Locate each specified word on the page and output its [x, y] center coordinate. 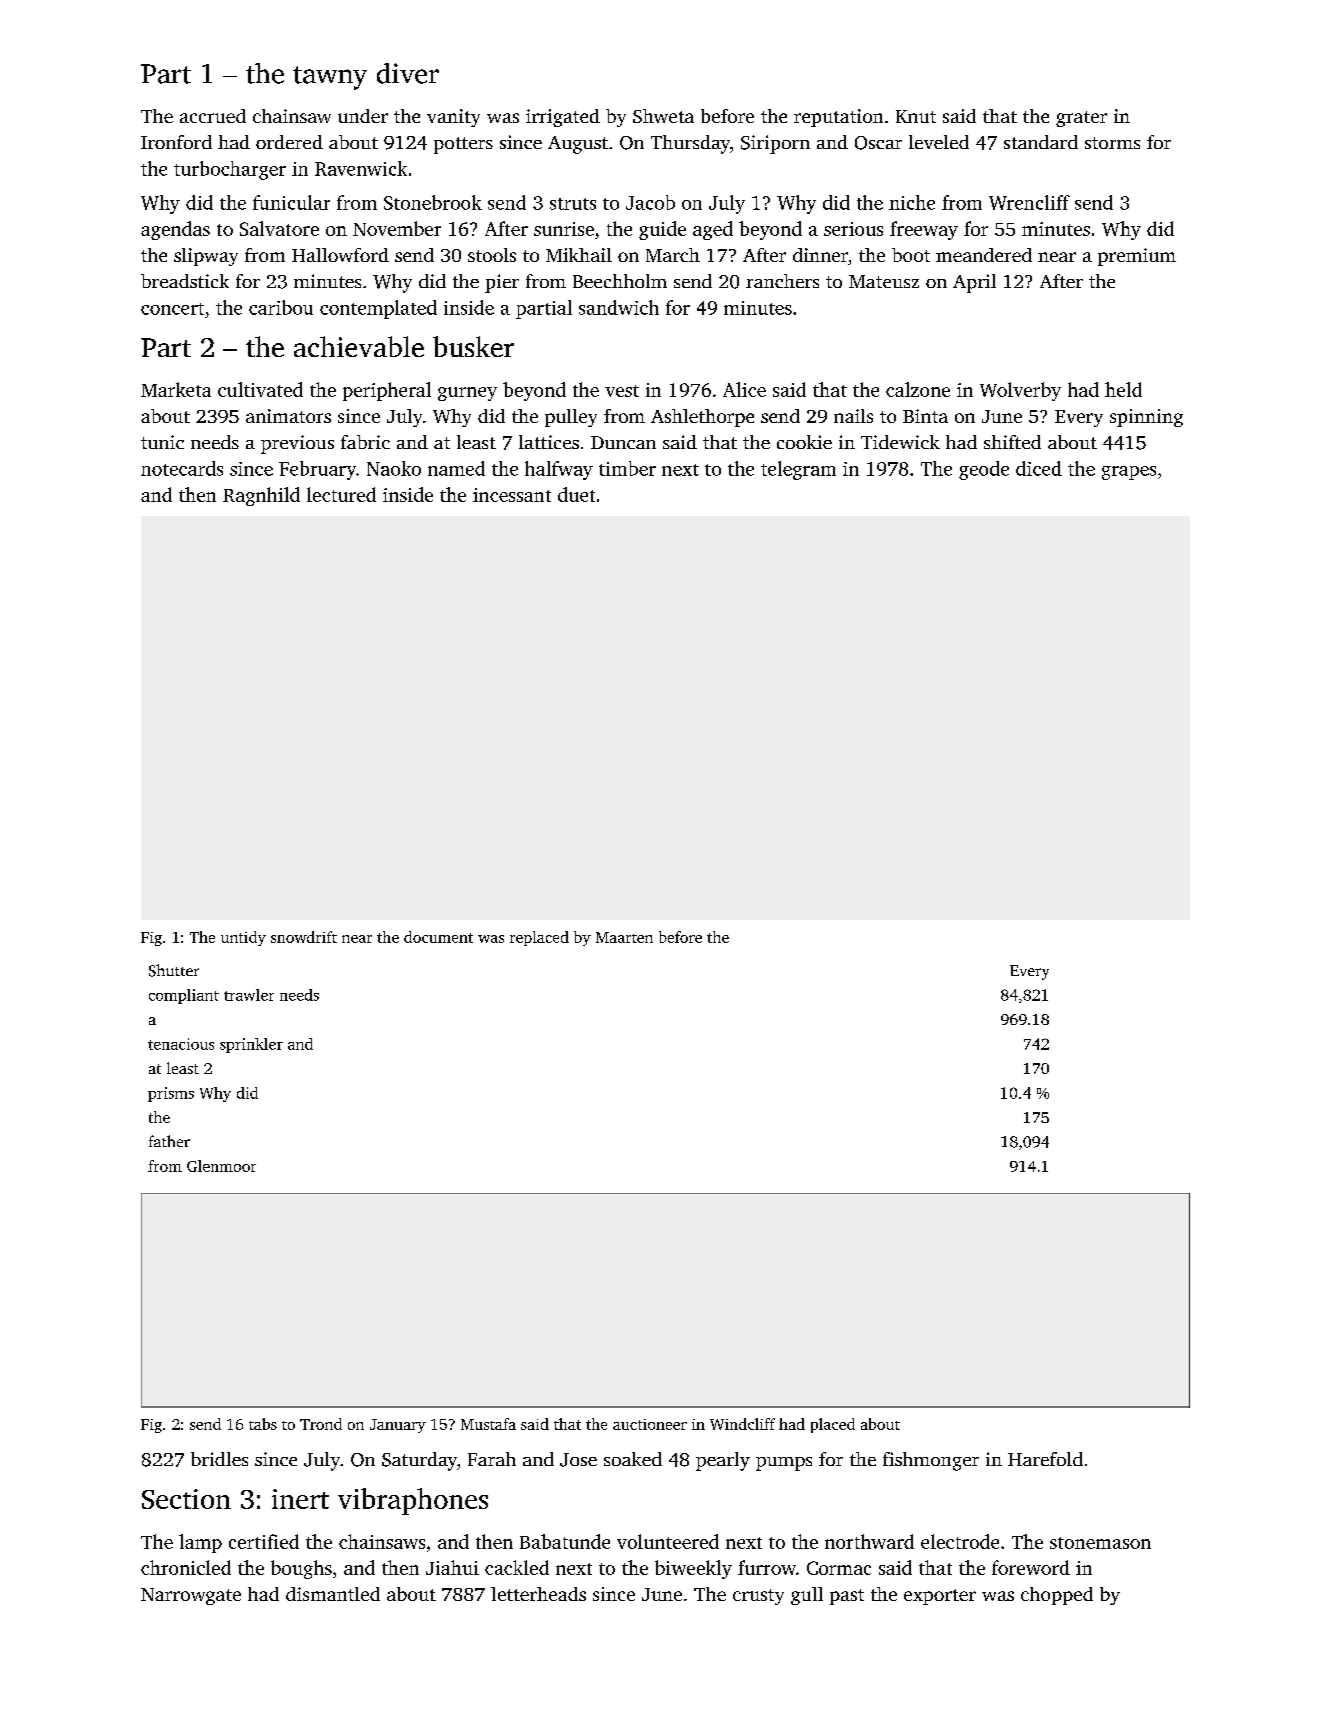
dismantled [333, 1594]
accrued [213, 116]
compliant [184, 996]
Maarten [624, 937]
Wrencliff [1029, 202]
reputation [838, 118]
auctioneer [650, 1424]
